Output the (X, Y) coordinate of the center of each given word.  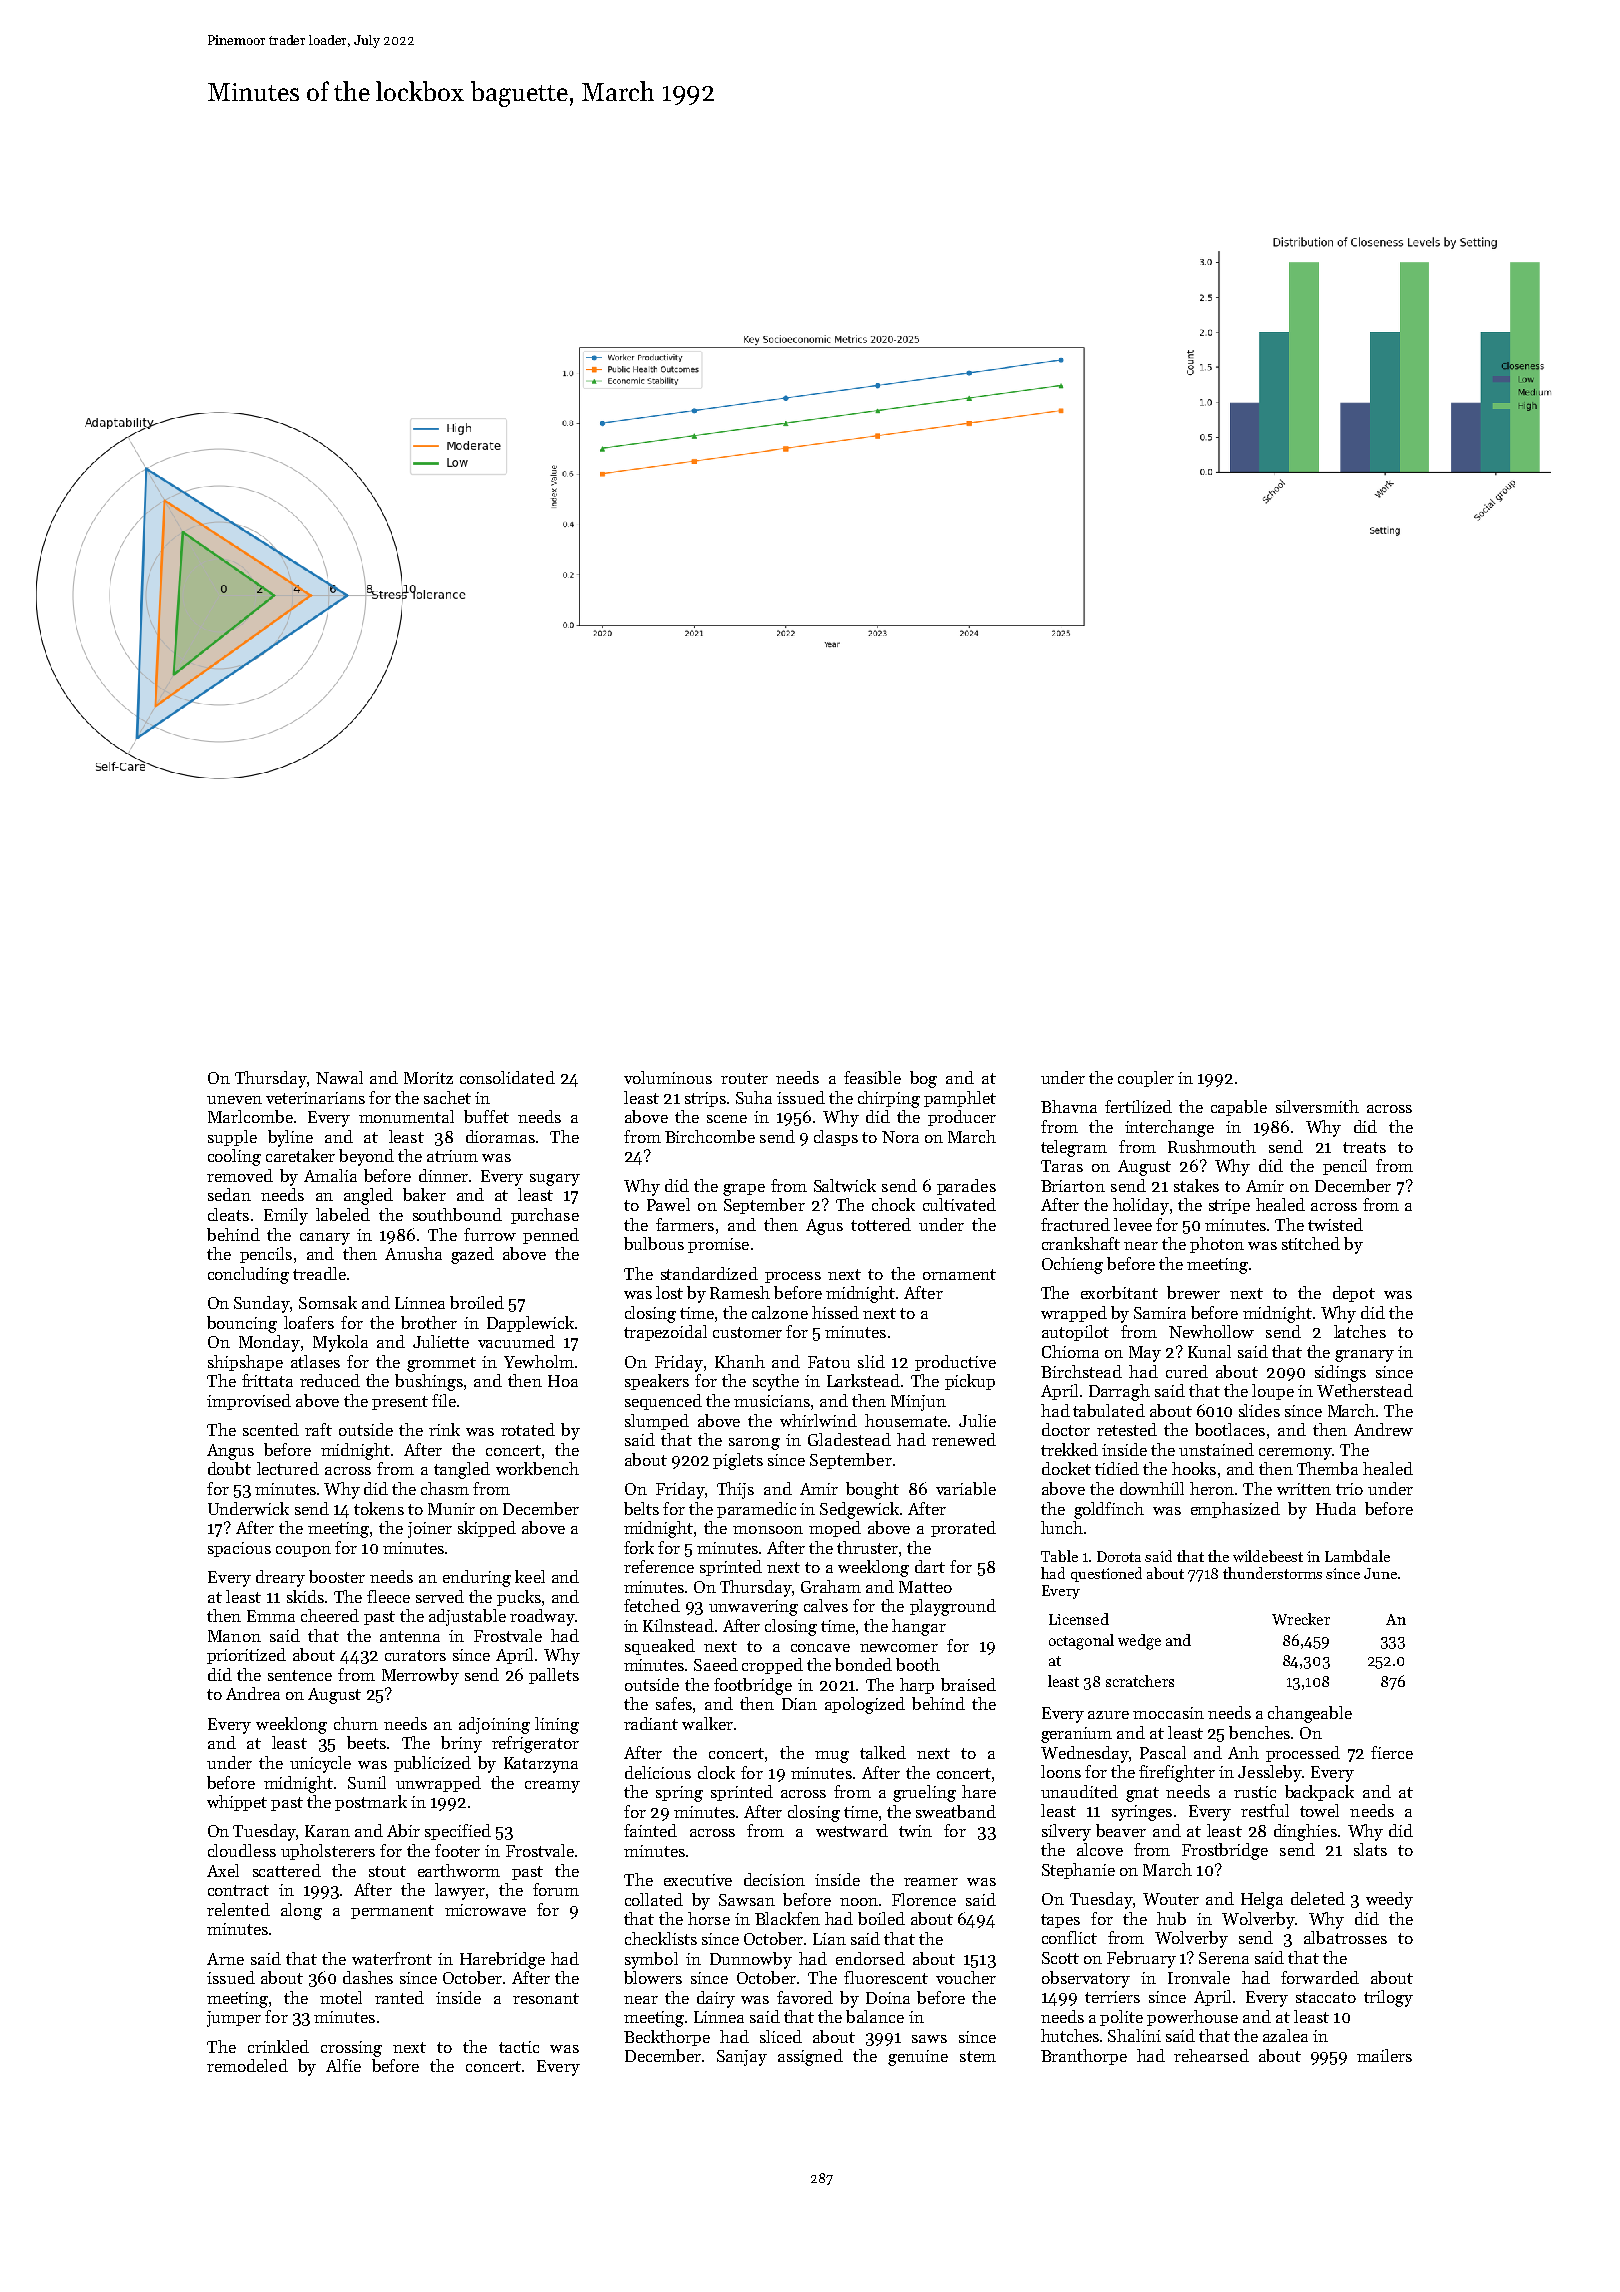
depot (1354, 1294)
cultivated (959, 1204)
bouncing (242, 1324)
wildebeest (1268, 1556)
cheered (330, 1615)
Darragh (1119, 1392)
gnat (1142, 1794)
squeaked (660, 1647)
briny (461, 1744)
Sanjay (742, 2058)
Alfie (343, 2065)
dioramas (500, 1136)
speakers (657, 1382)
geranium (1076, 1735)
